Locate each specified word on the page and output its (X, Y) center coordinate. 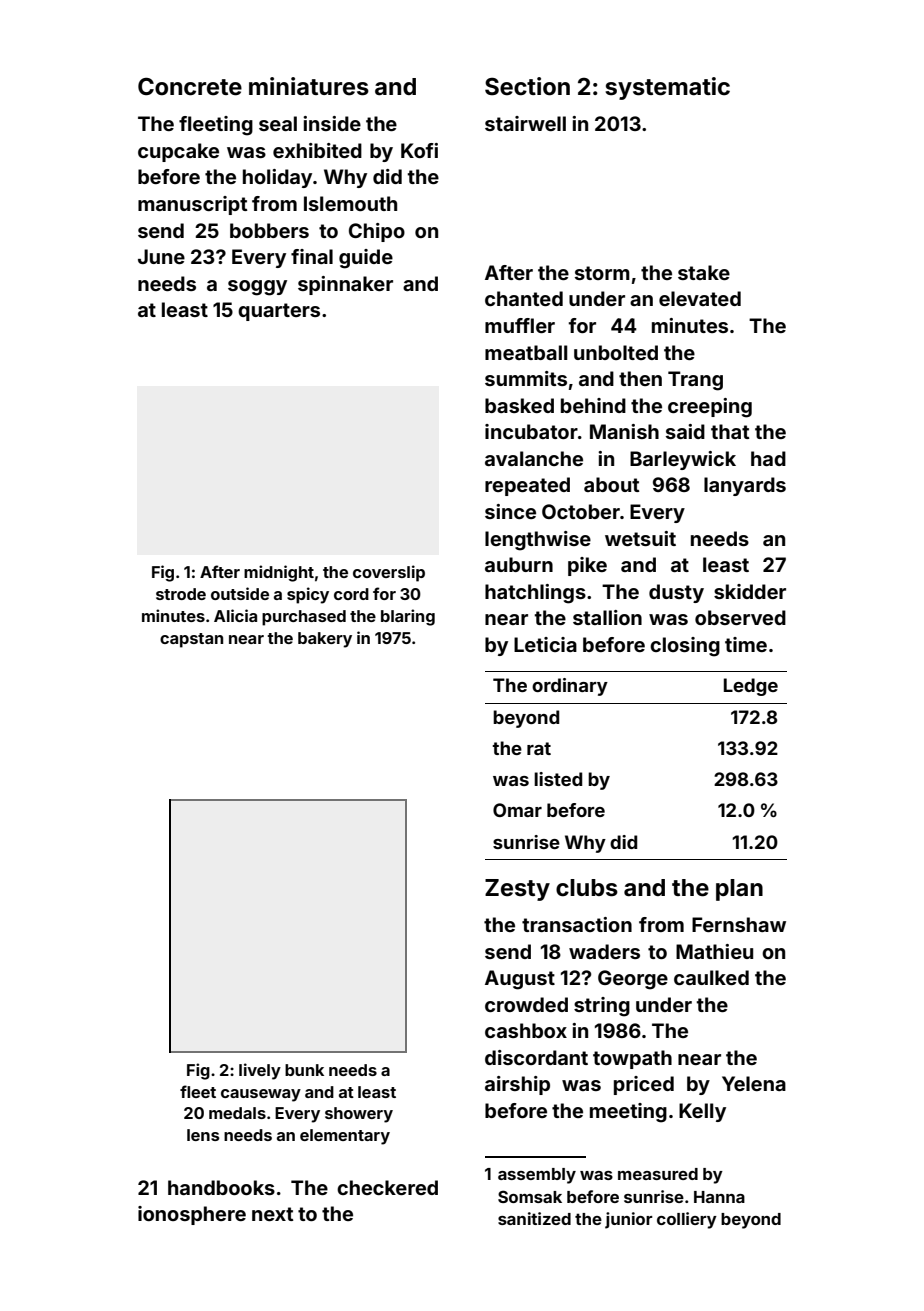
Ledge (751, 687)
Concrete (190, 86)
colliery (687, 1220)
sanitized (534, 1218)
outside (240, 593)
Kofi (419, 150)
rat (539, 748)
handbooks (221, 1187)
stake (704, 272)
